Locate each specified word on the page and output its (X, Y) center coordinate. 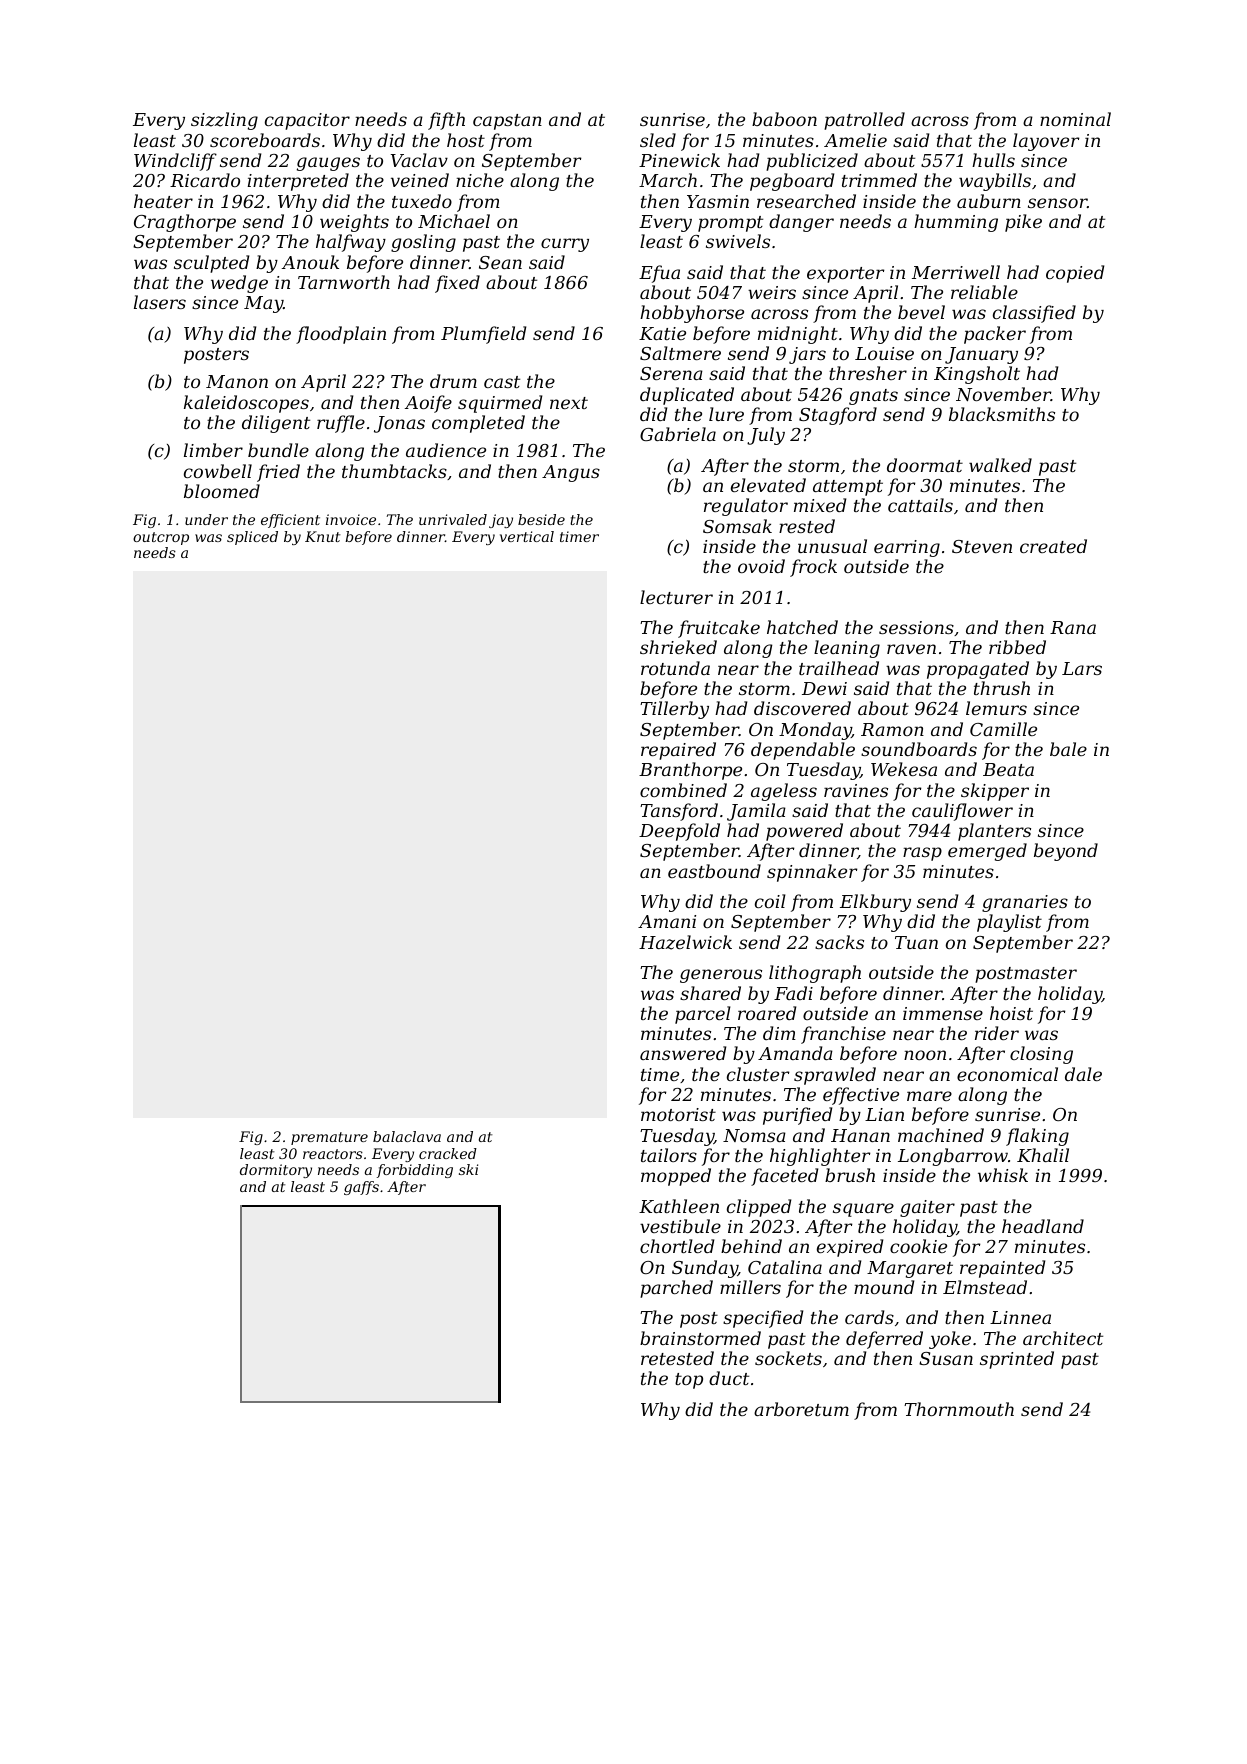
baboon (784, 119)
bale (1068, 749)
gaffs (361, 1188)
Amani (667, 921)
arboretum (801, 1409)
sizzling (224, 121)
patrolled (864, 121)
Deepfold (679, 832)
